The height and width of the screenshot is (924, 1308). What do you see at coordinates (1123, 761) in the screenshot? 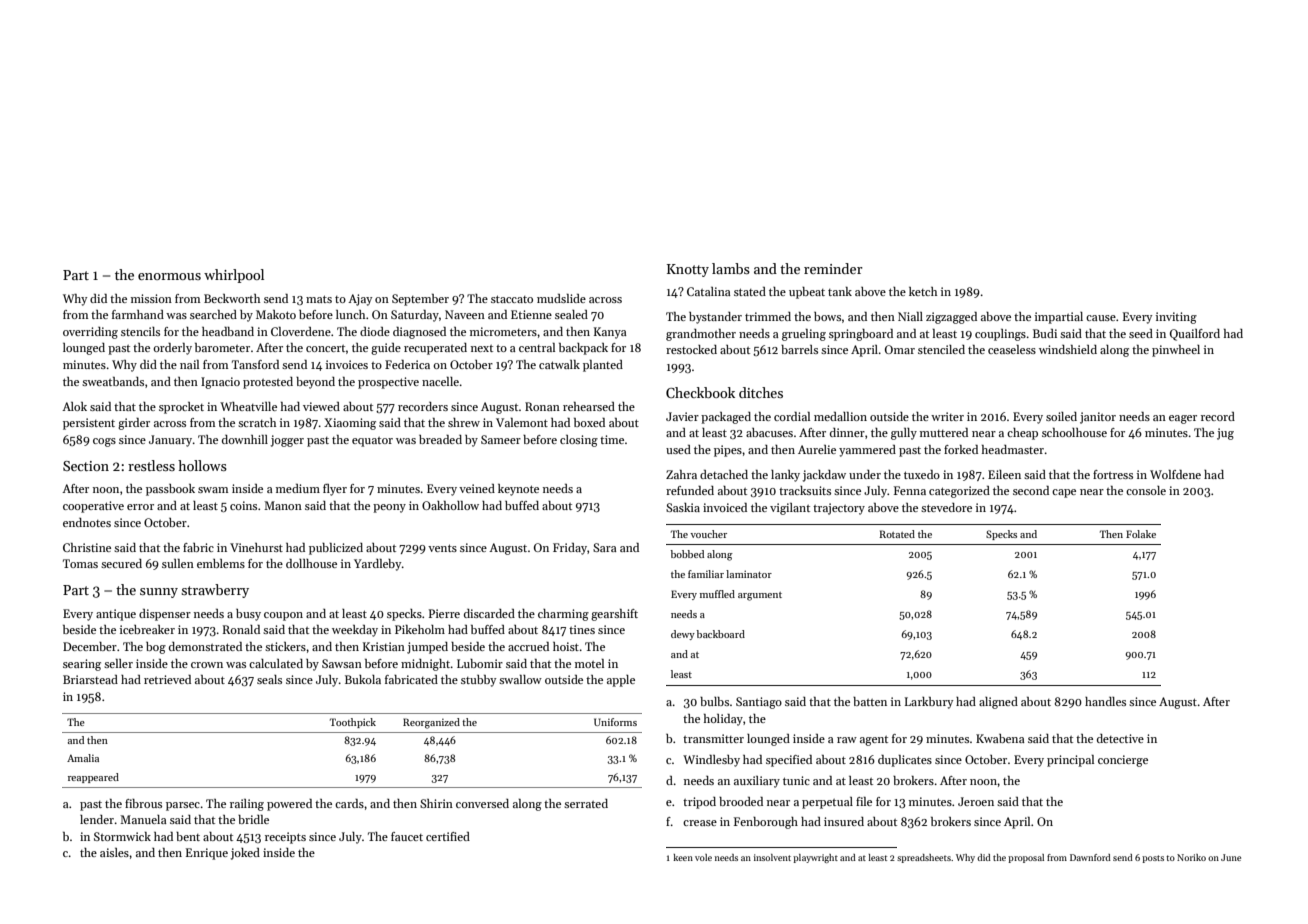
I see `concierge` at bounding box center [1123, 761].
